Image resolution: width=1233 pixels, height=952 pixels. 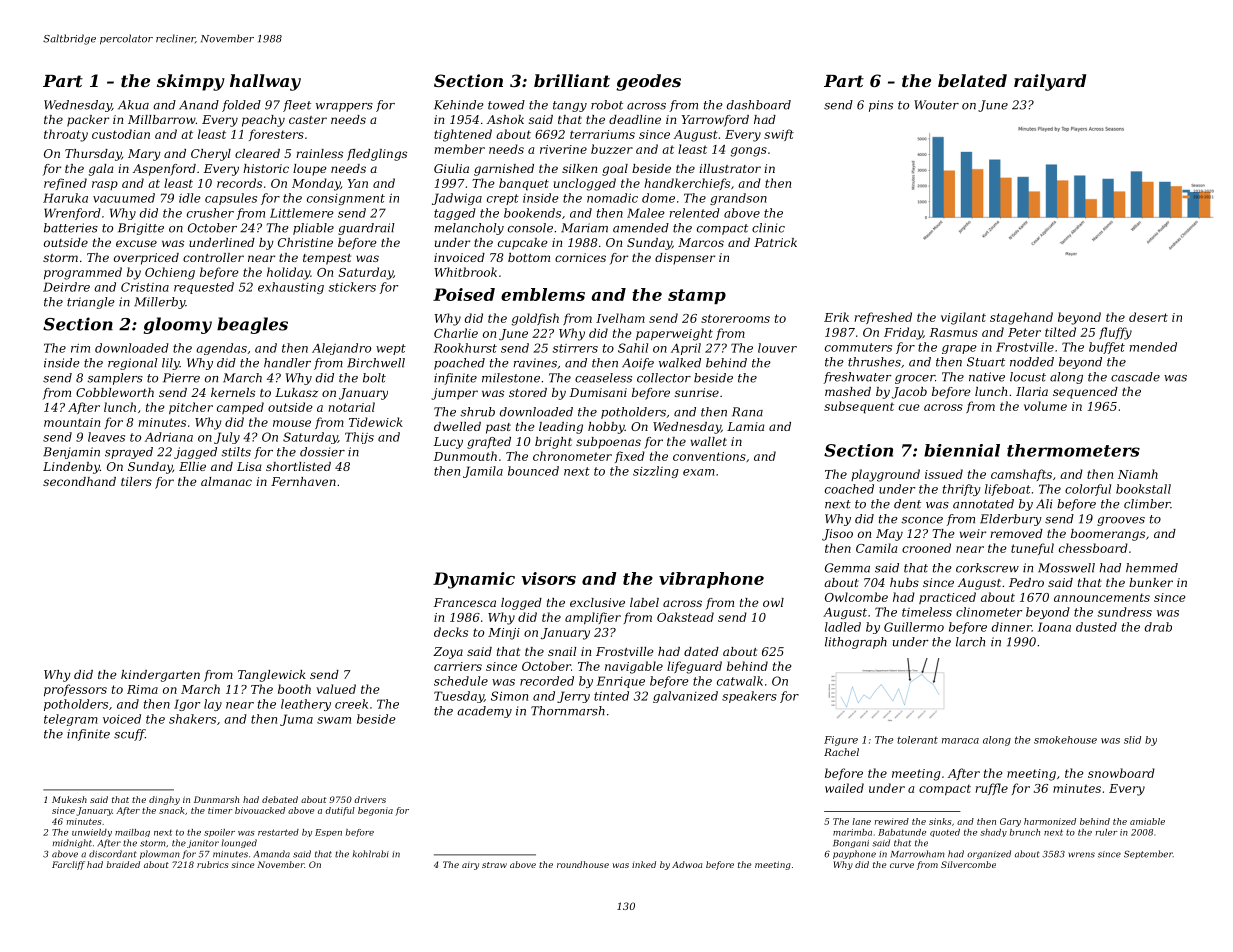 I want to click on ruler, so click(x=1107, y=832).
